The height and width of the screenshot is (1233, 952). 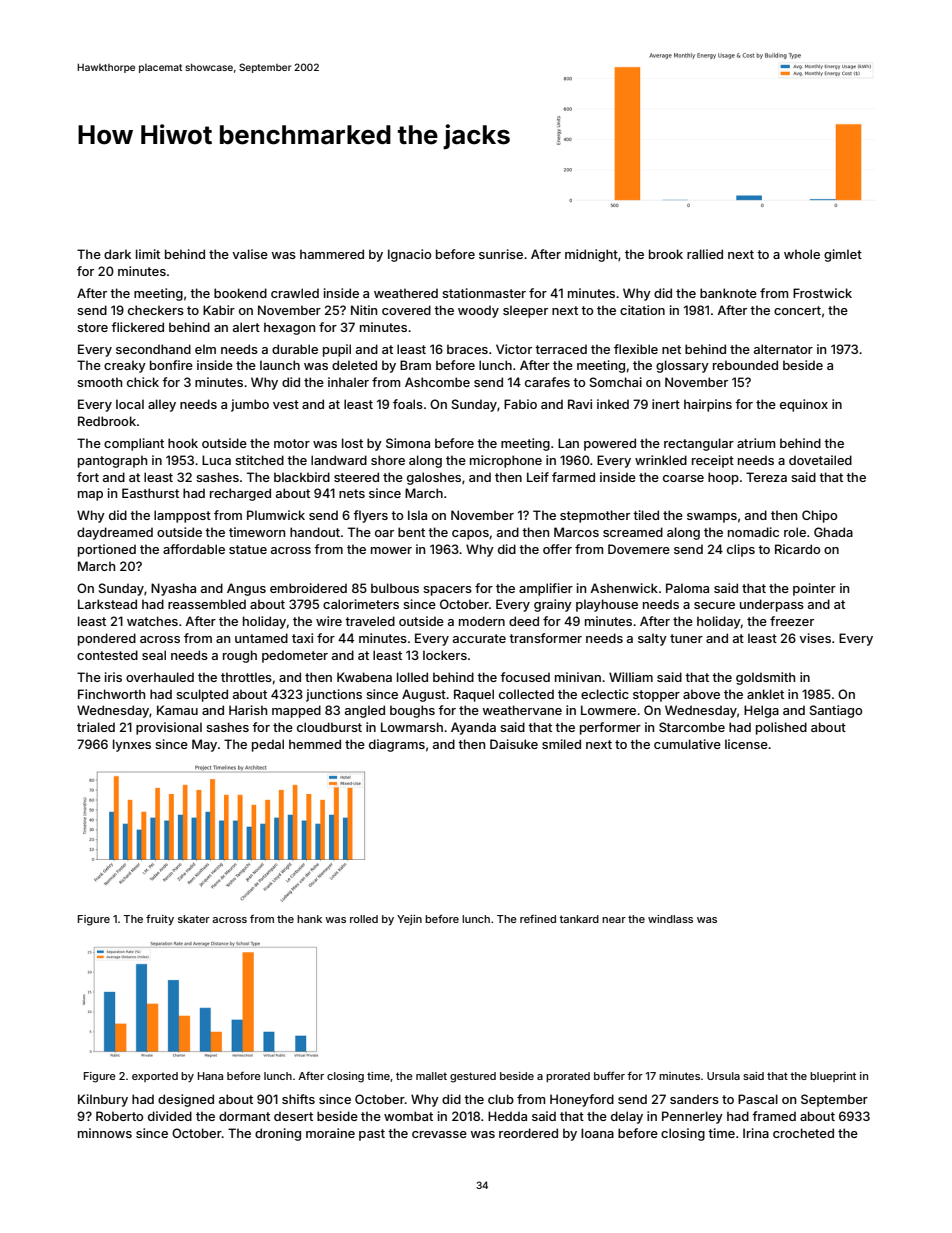 I want to click on mallet, so click(x=431, y=1076).
